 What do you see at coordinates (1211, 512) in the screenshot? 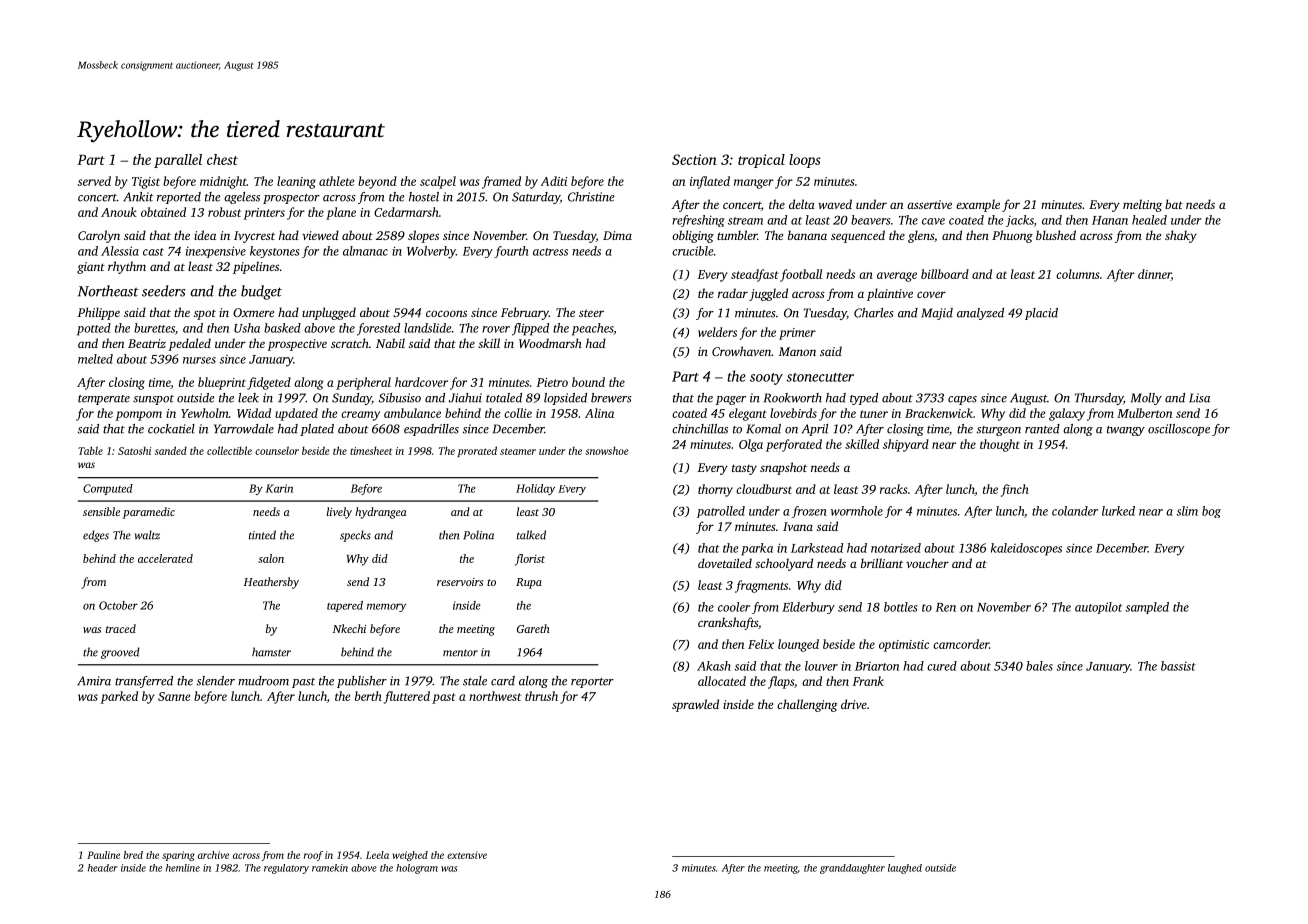
I see `bog` at bounding box center [1211, 512].
